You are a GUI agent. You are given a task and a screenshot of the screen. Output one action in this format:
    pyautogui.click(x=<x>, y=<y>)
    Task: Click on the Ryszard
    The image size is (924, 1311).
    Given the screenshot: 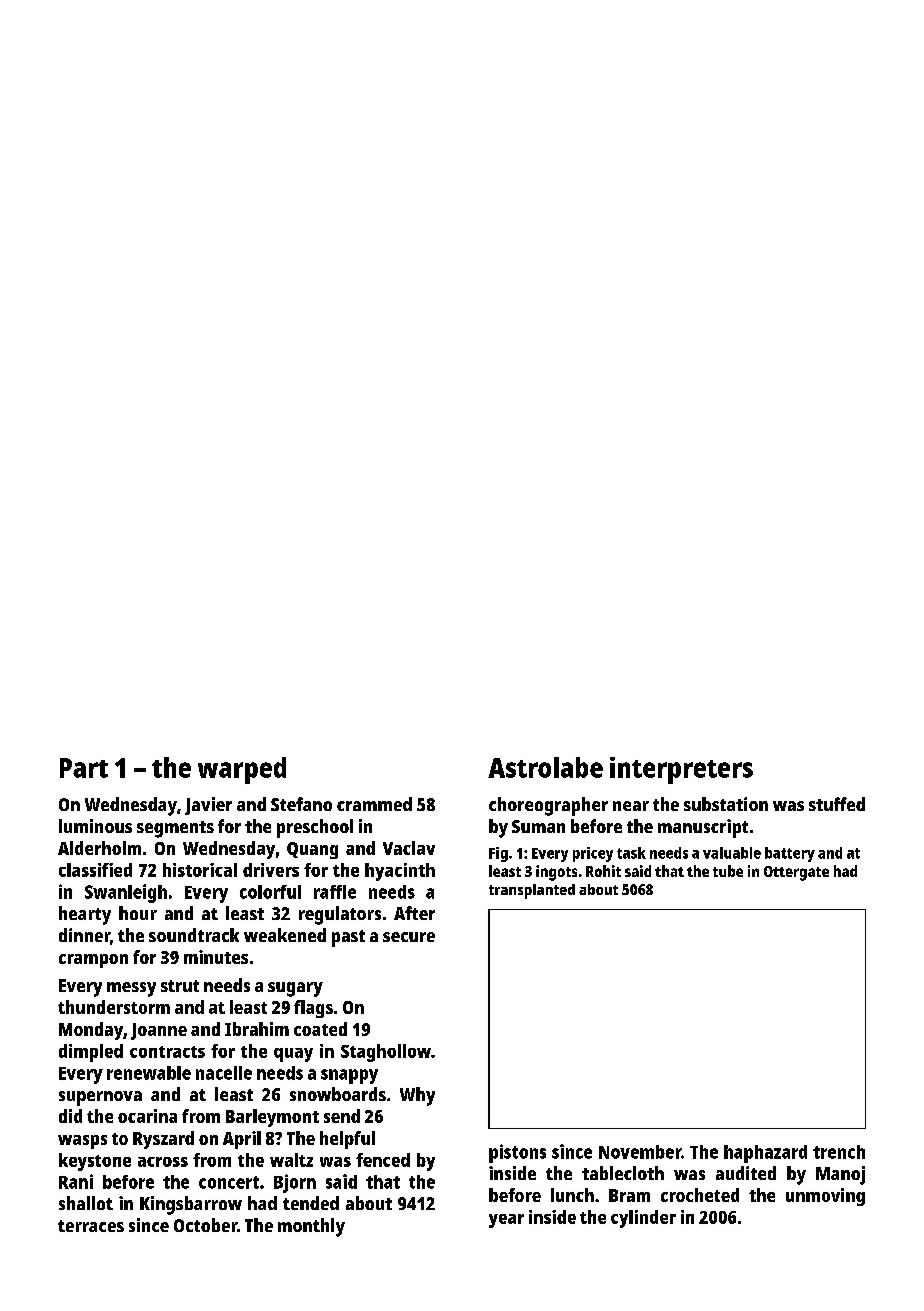 What is the action you would take?
    pyautogui.click(x=163, y=1140)
